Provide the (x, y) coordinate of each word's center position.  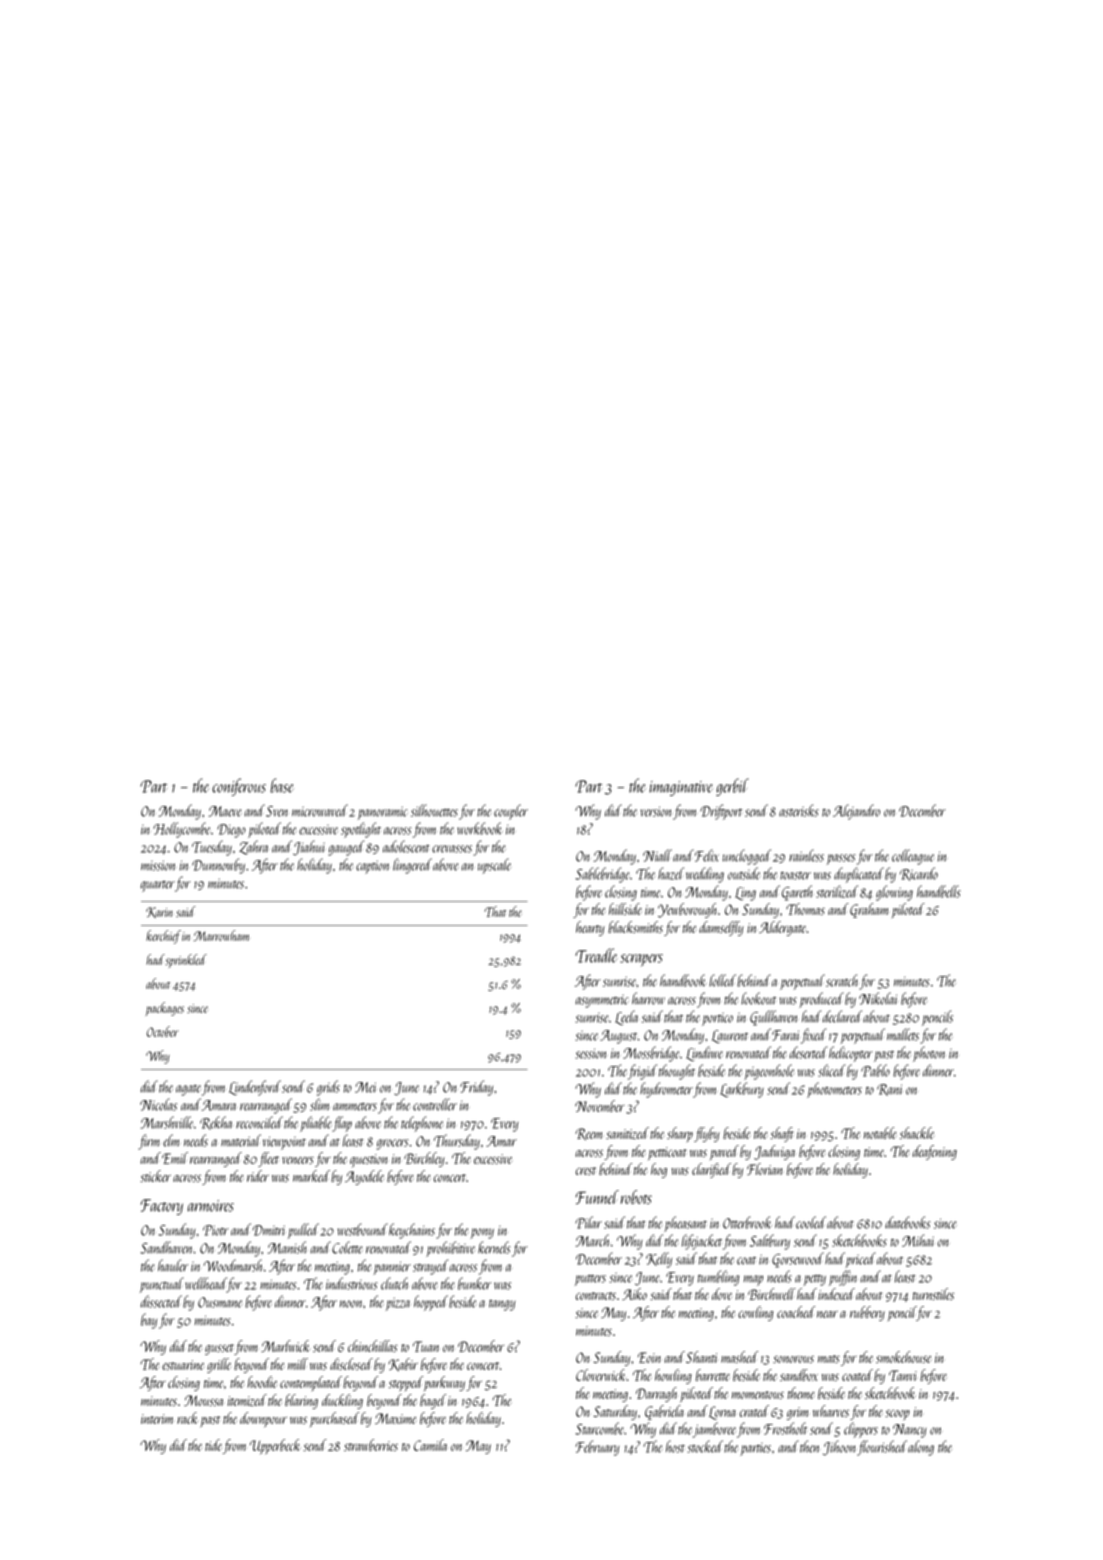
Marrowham (221, 935)
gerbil (732, 787)
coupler (511, 812)
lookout (758, 998)
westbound (362, 1229)
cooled (811, 1222)
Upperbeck (275, 1446)
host (675, 1446)
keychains (412, 1231)
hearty (590, 928)
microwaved (320, 810)
